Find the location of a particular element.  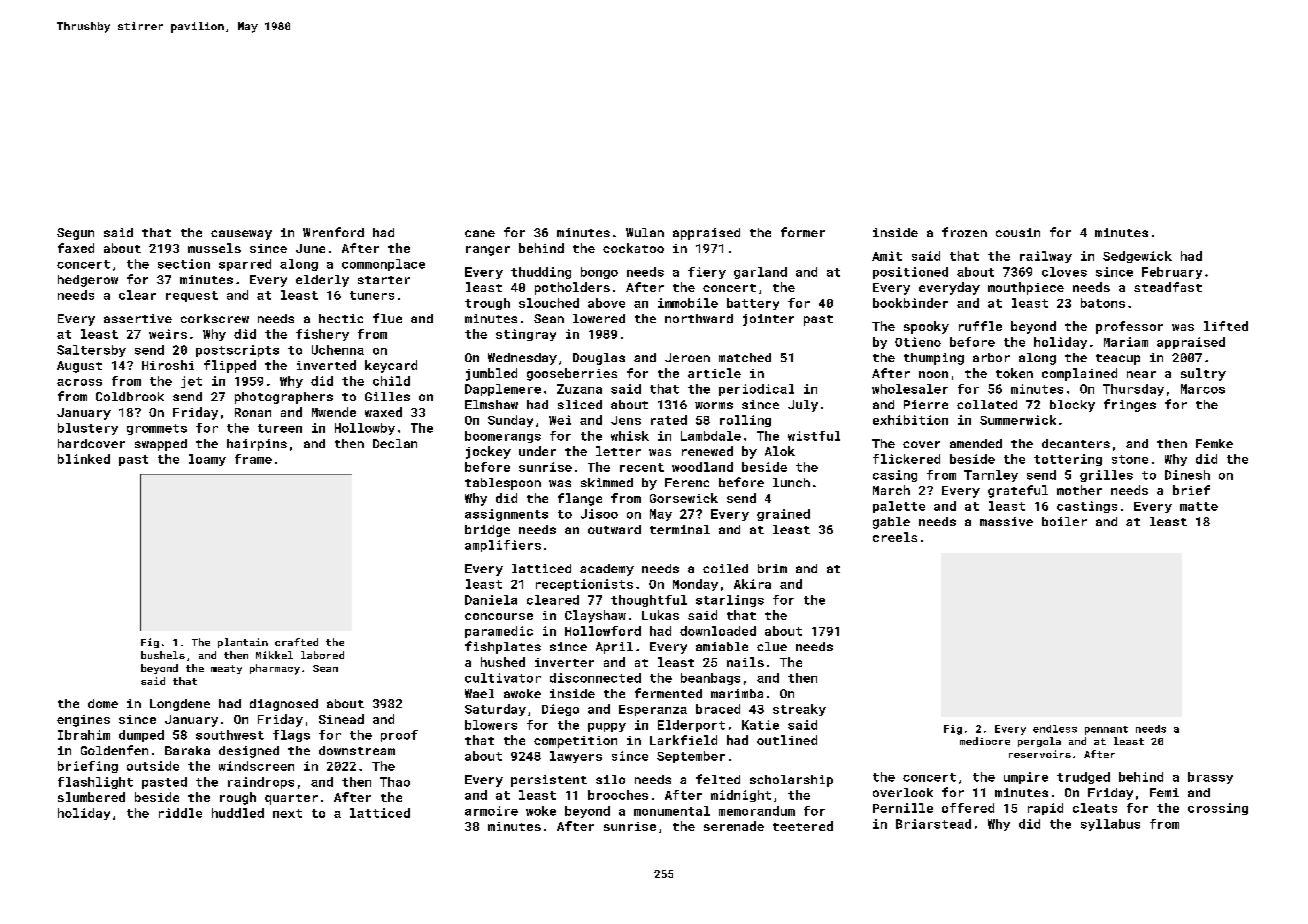

mussels is located at coordinates (214, 248).
